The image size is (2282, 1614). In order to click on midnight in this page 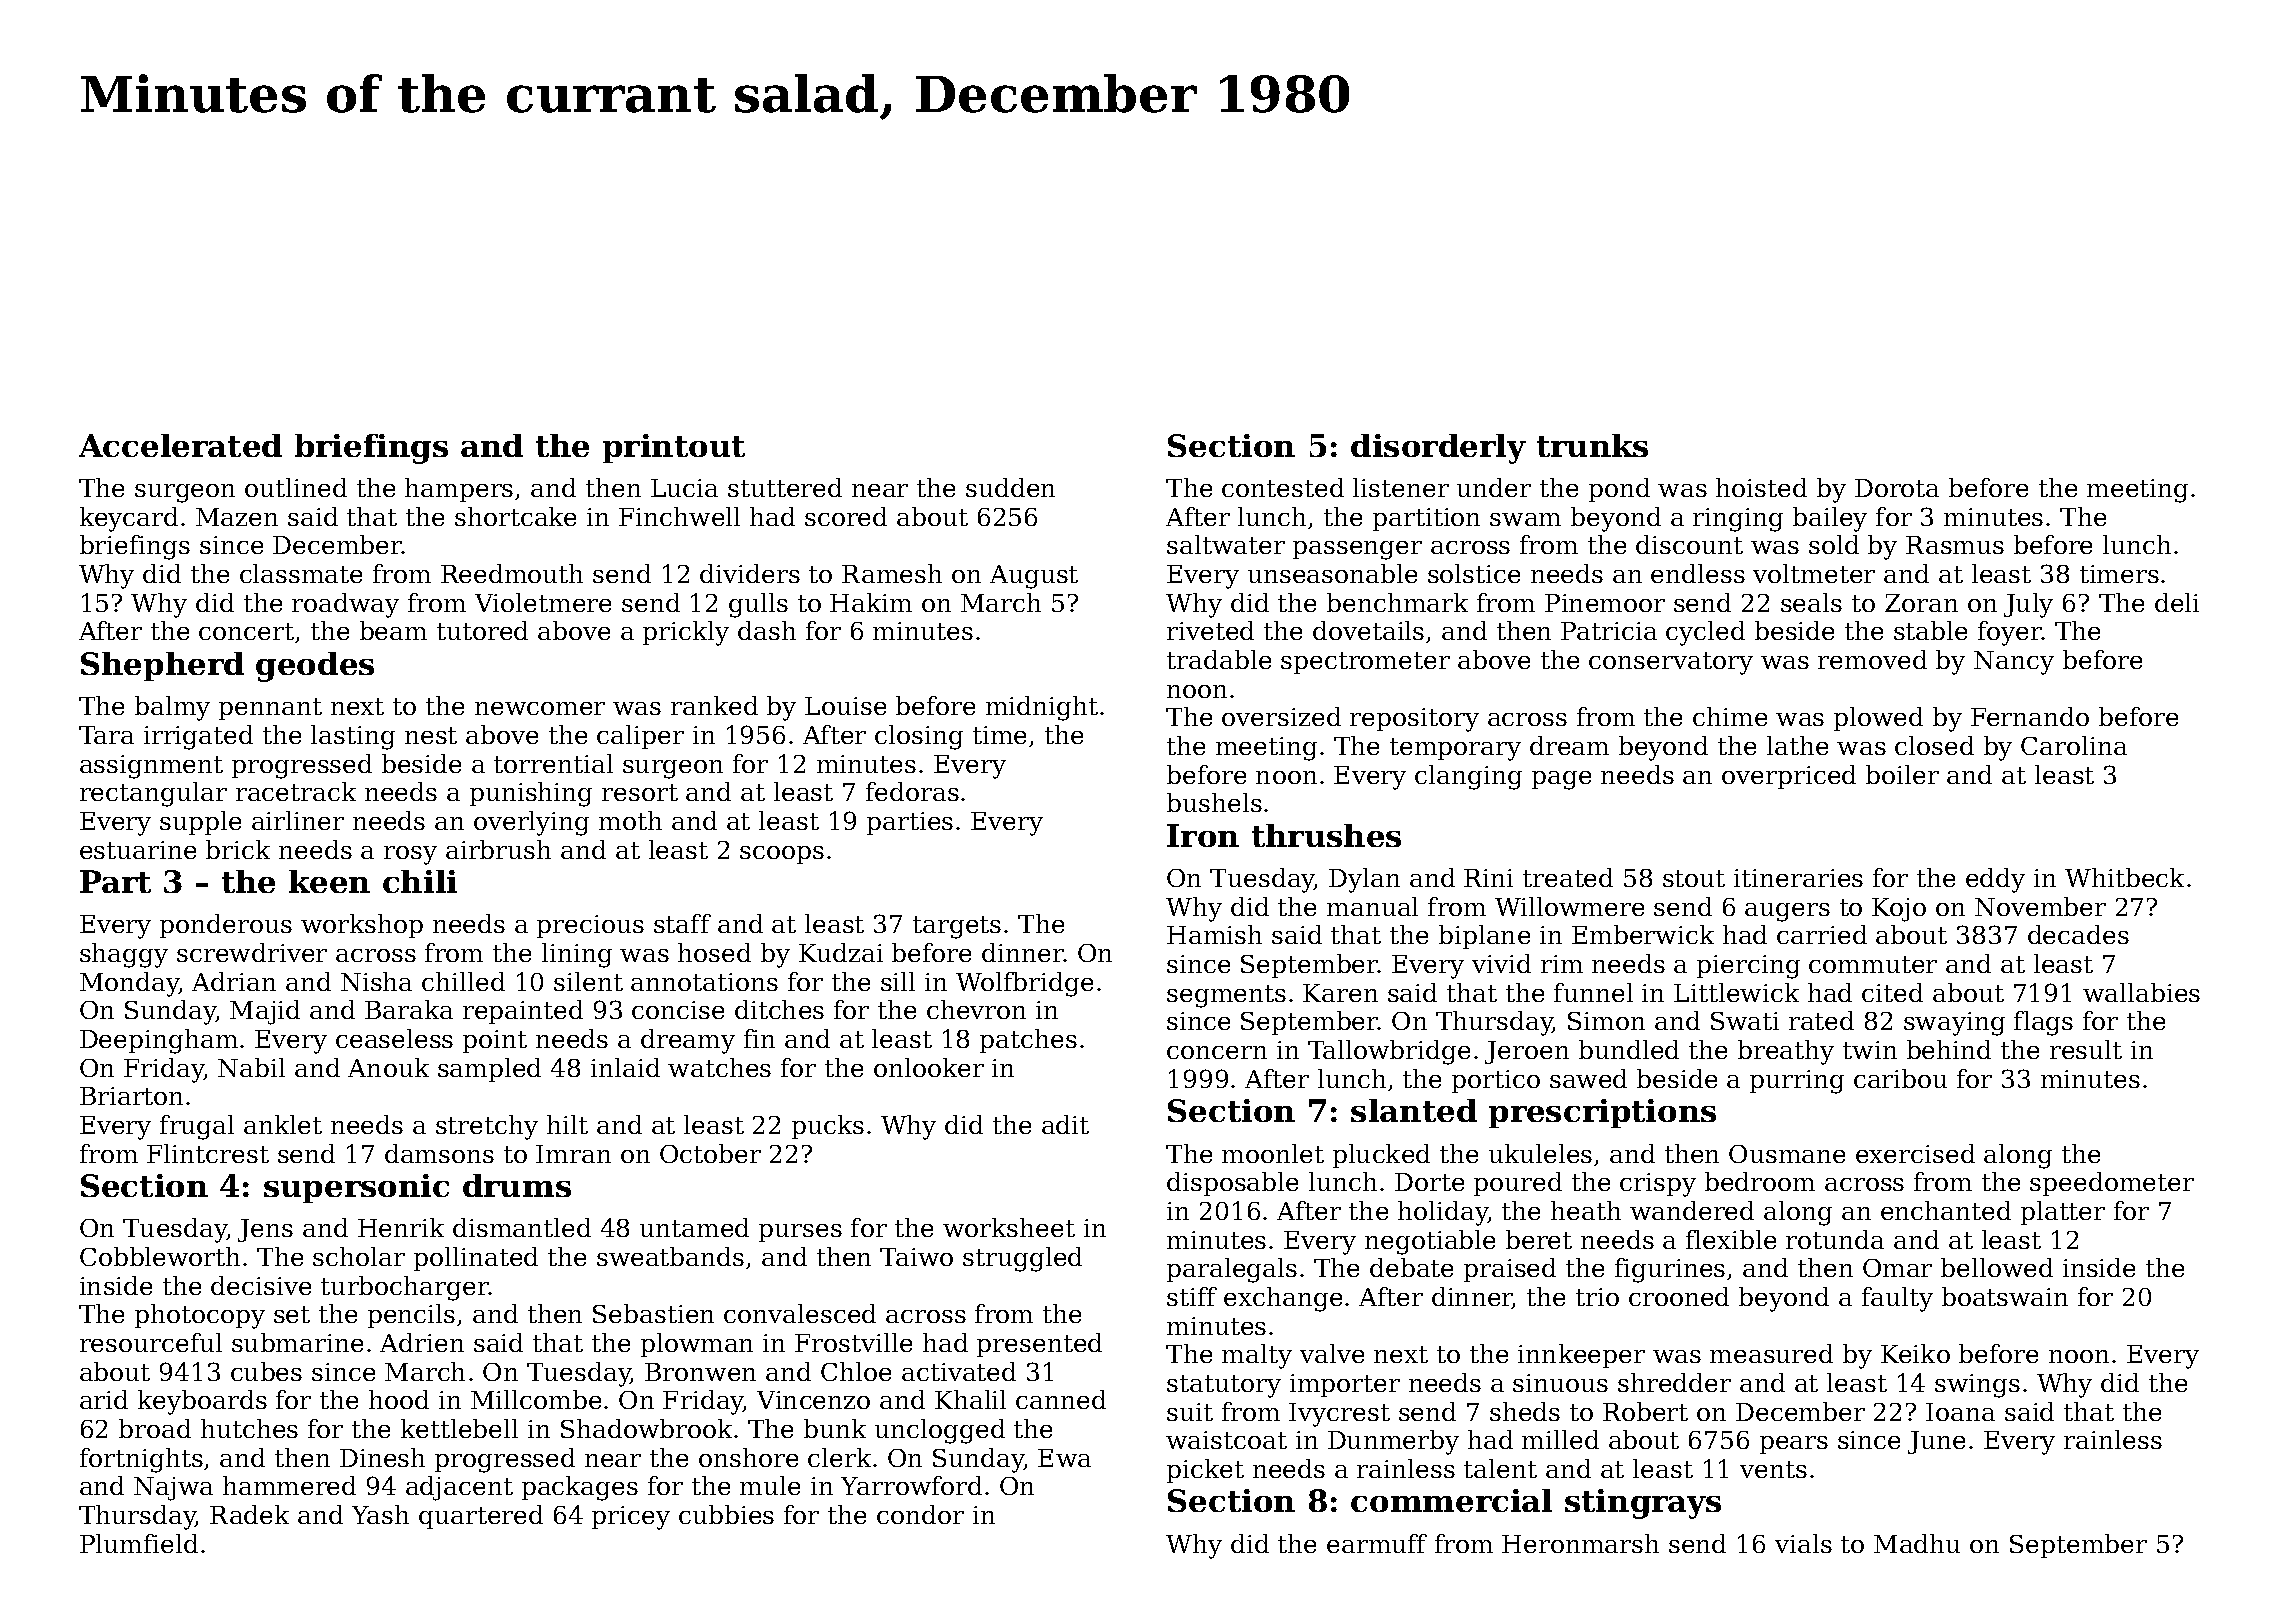, I will do `click(1042, 708)`.
